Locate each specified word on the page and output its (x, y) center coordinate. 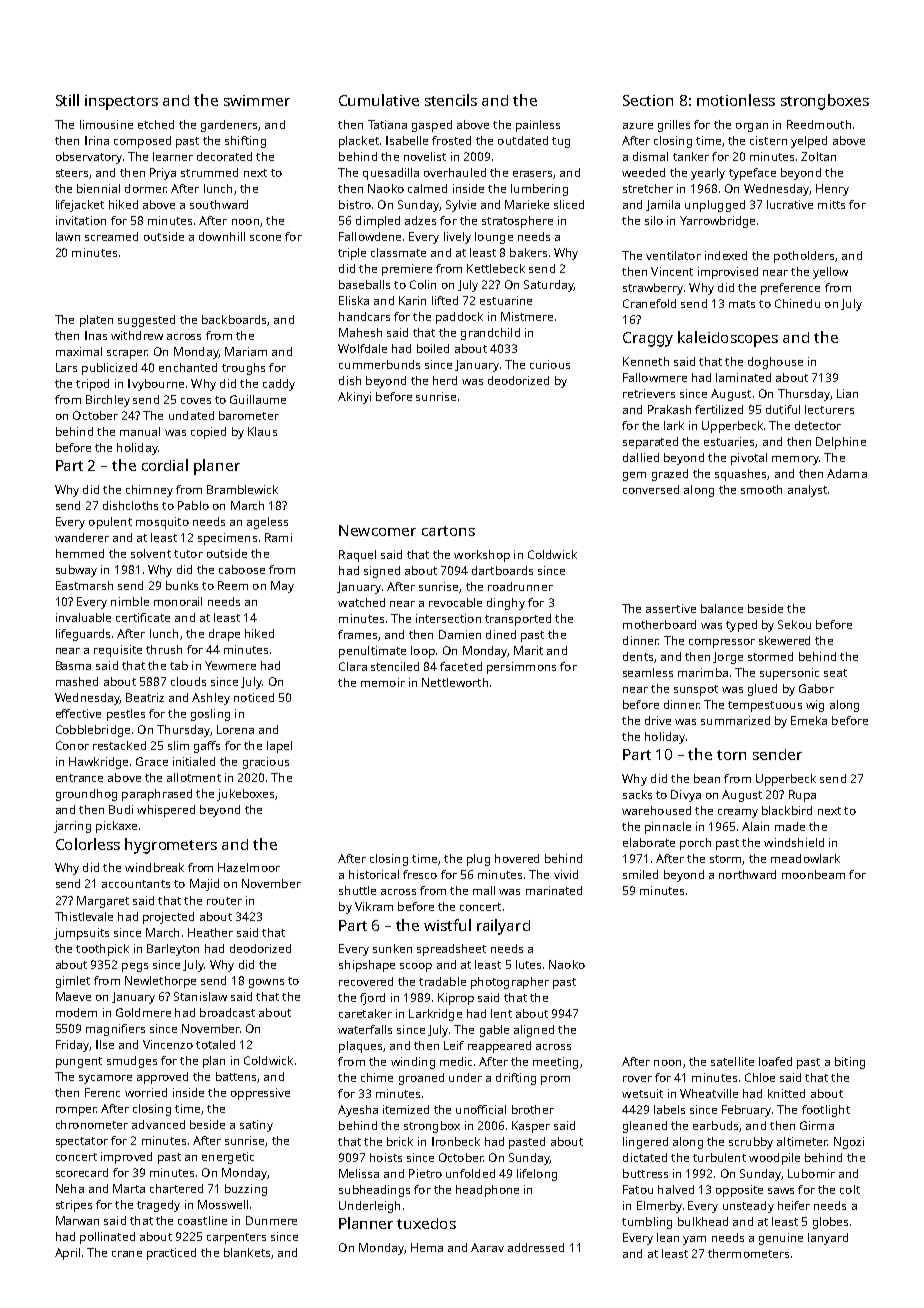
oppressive (260, 1094)
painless (538, 126)
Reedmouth (819, 124)
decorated (224, 156)
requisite (118, 651)
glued (762, 690)
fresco (420, 874)
